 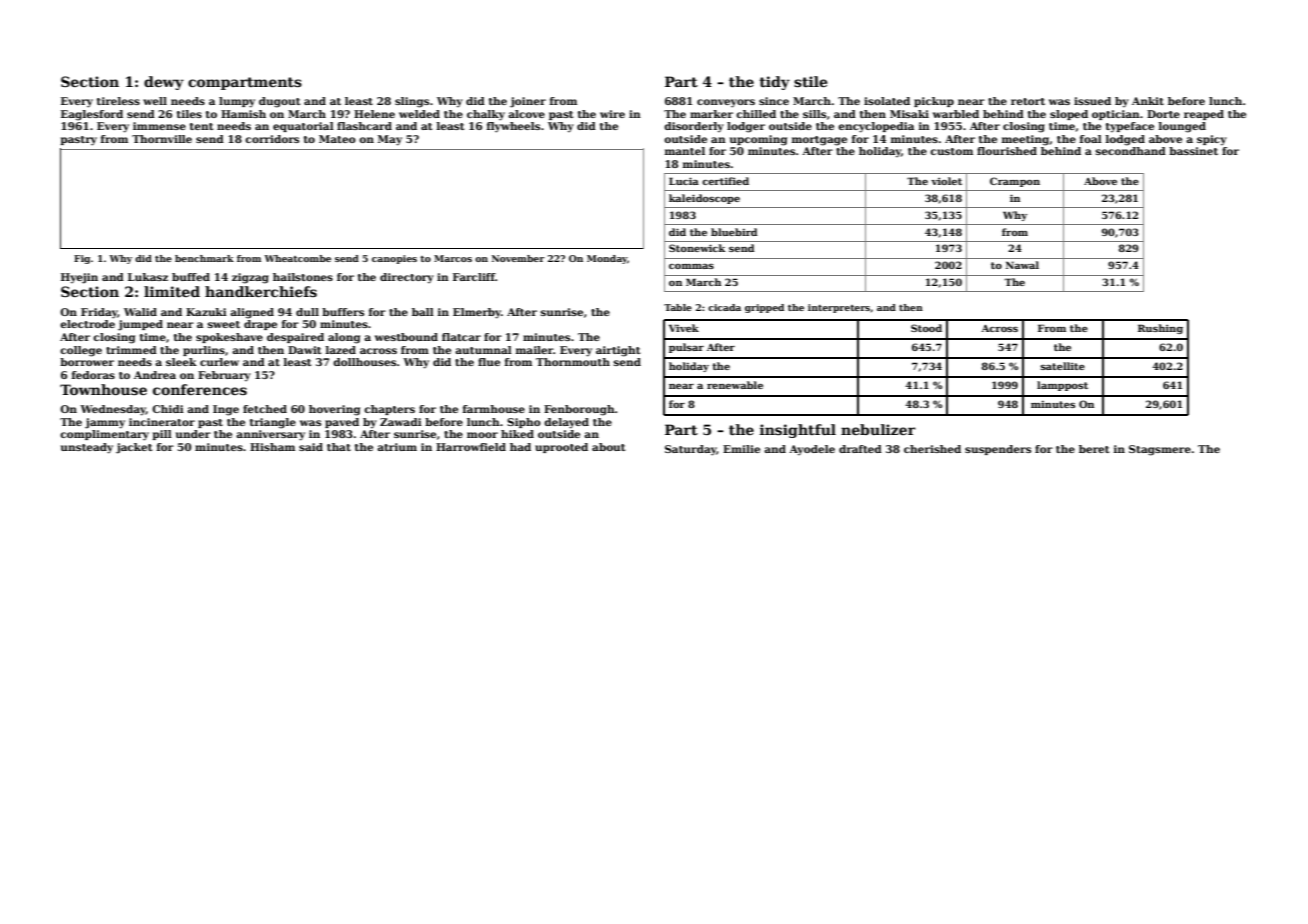 What do you see at coordinates (270, 435) in the screenshot?
I see `anniversary` at bounding box center [270, 435].
